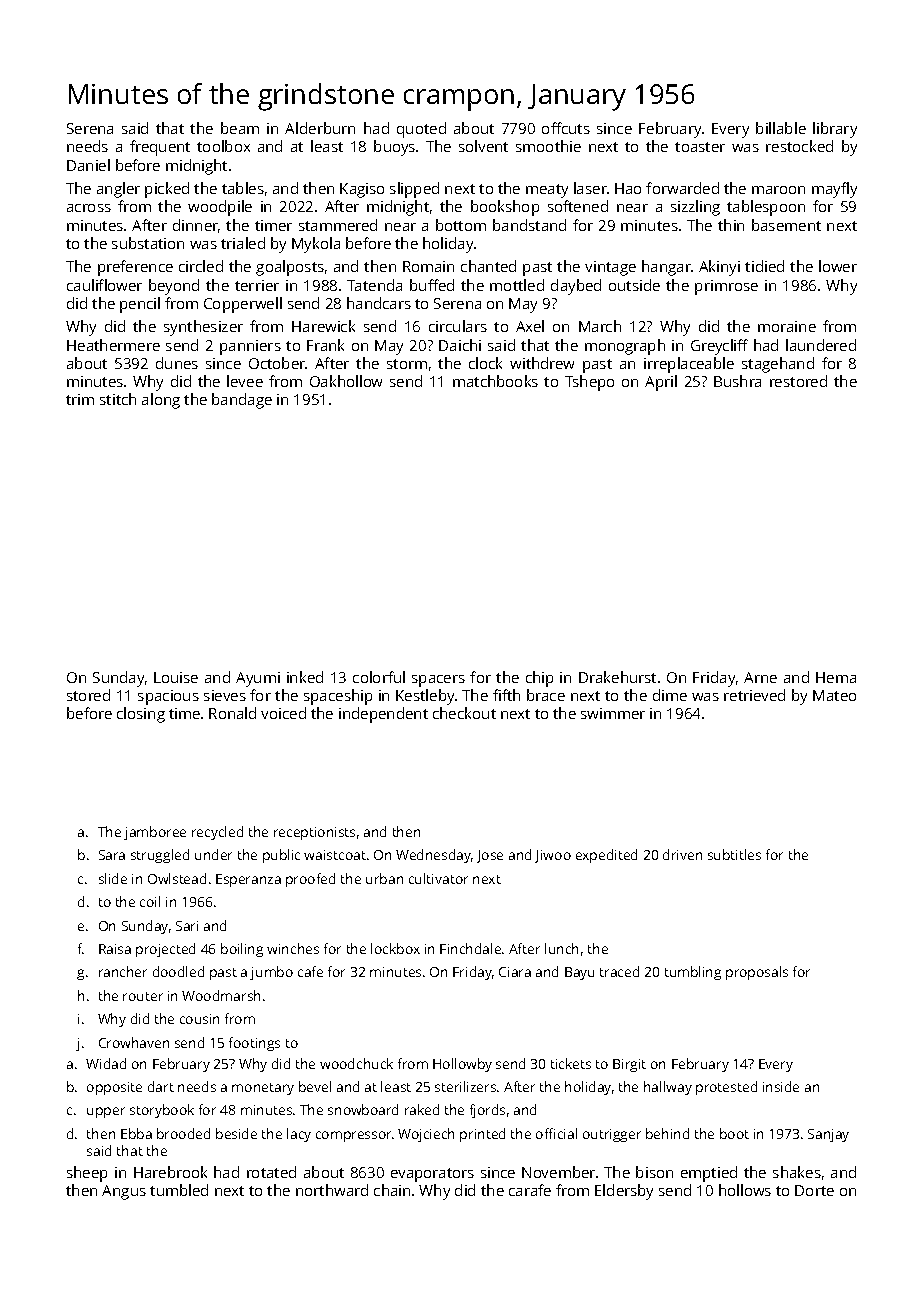  I want to click on Louise, so click(176, 677).
